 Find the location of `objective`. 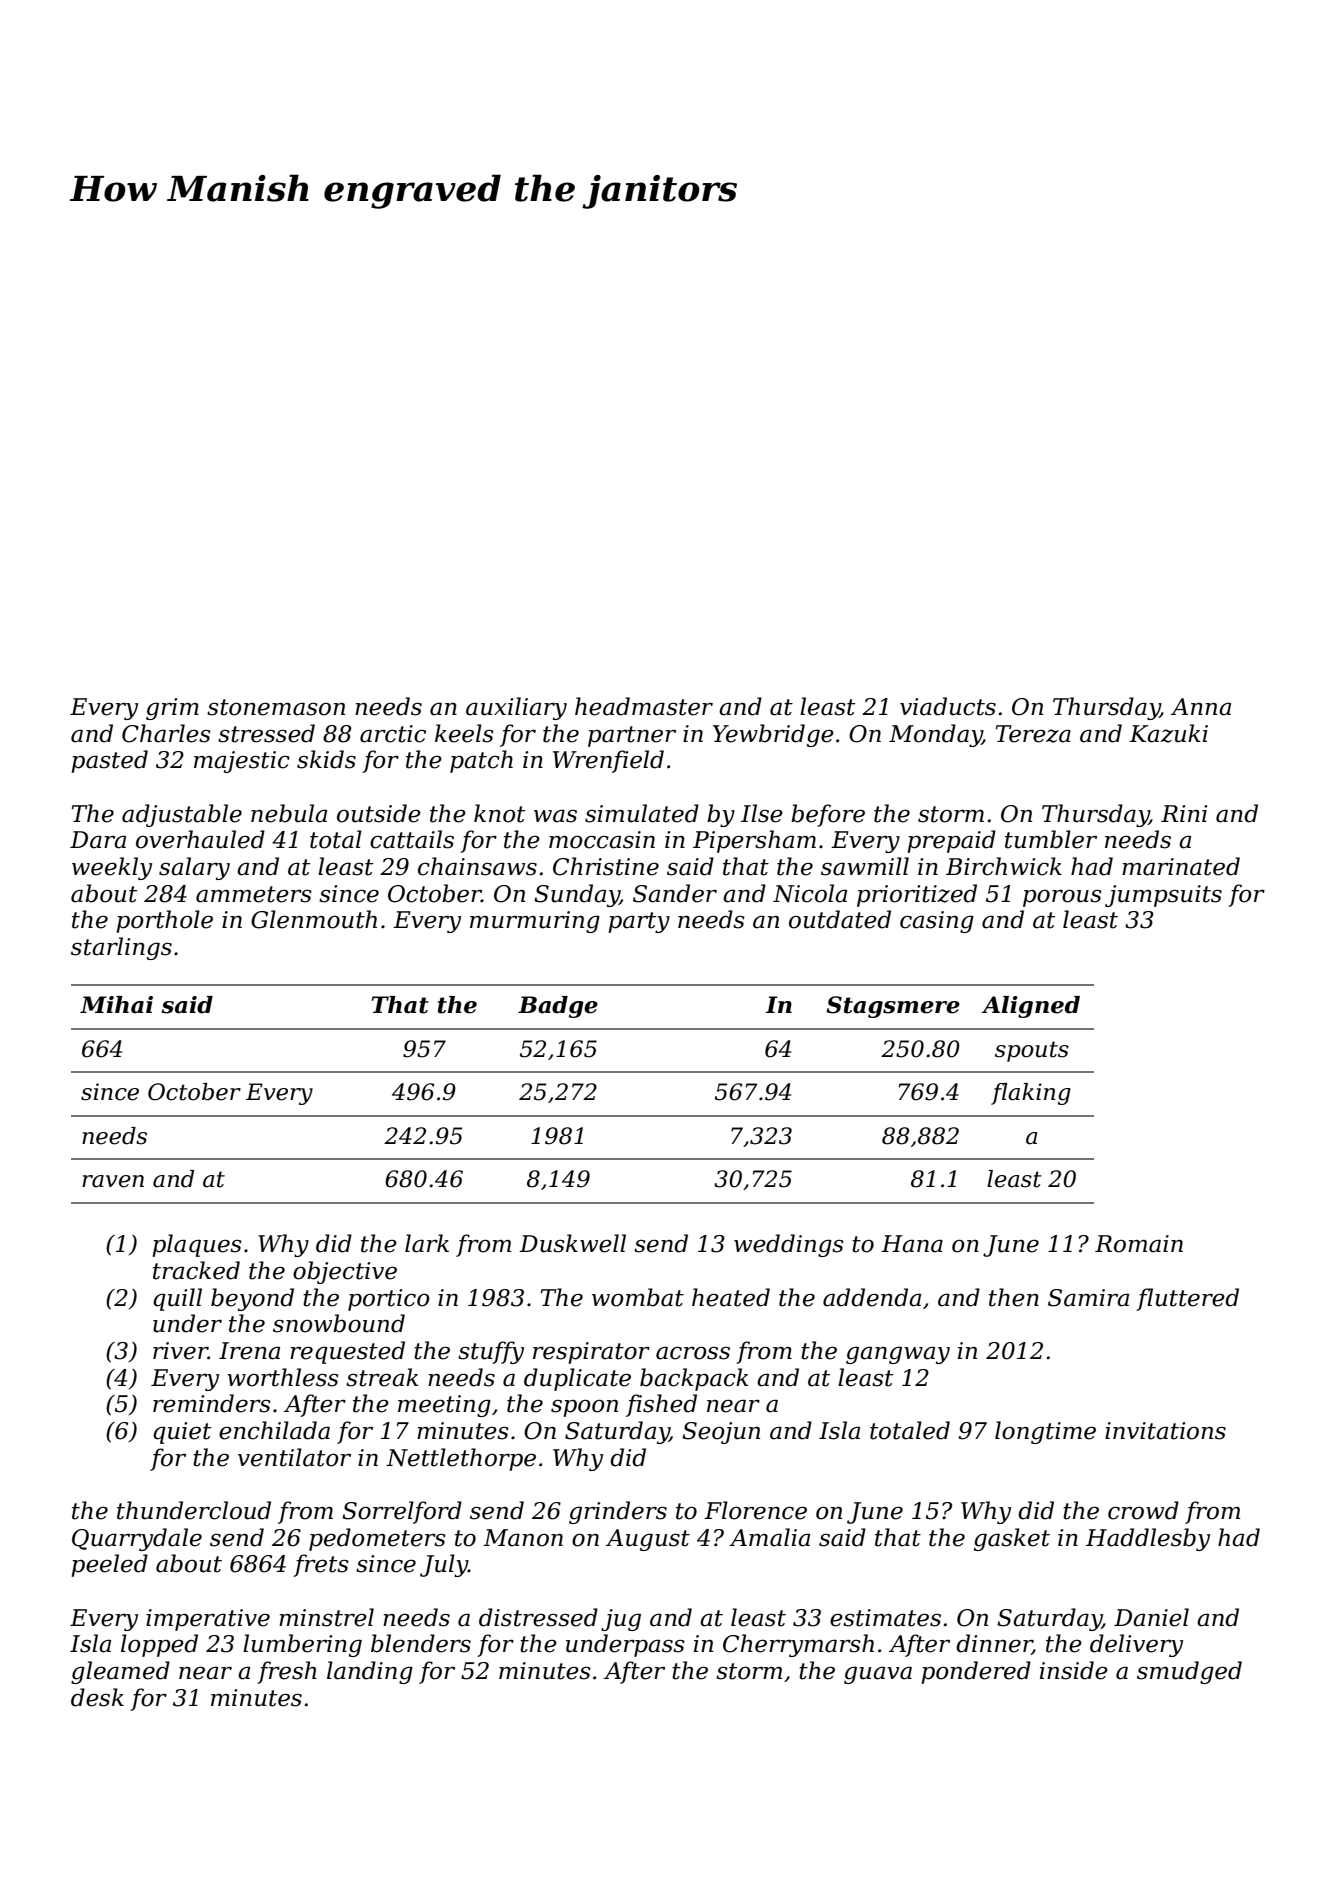

objective is located at coordinates (345, 1272).
